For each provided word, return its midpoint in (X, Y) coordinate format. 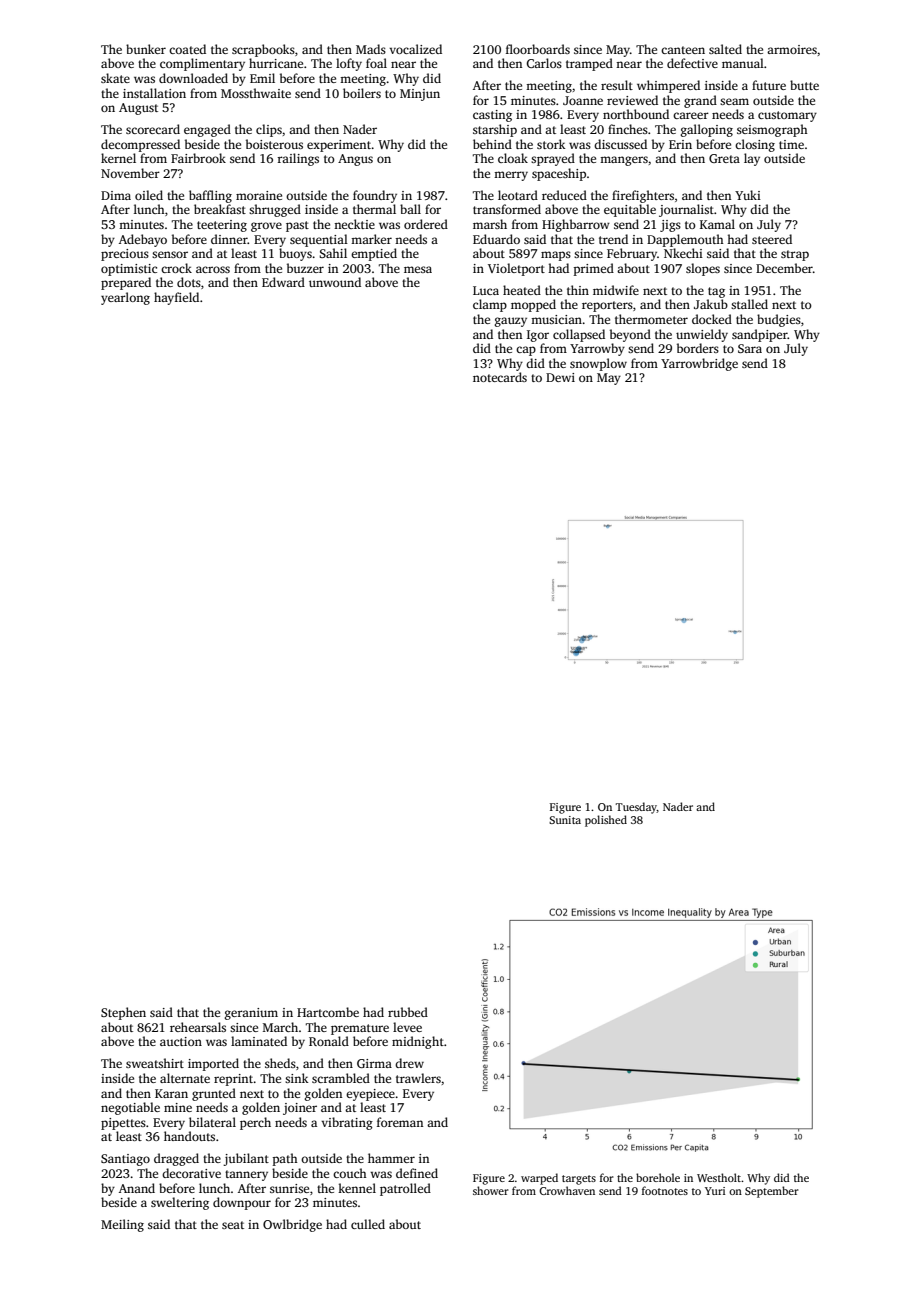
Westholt (719, 1177)
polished (606, 821)
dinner (229, 239)
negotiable (130, 1108)
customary (787, 116)
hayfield (176, 298)
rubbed (408, 1012)
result (617, 85)
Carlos (544, 63)
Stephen (123, 1013)
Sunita (565, 820)
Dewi (560, 377)
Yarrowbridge (699, 364)
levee (407, 1027)
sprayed (553, 159)
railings (298, 159)
